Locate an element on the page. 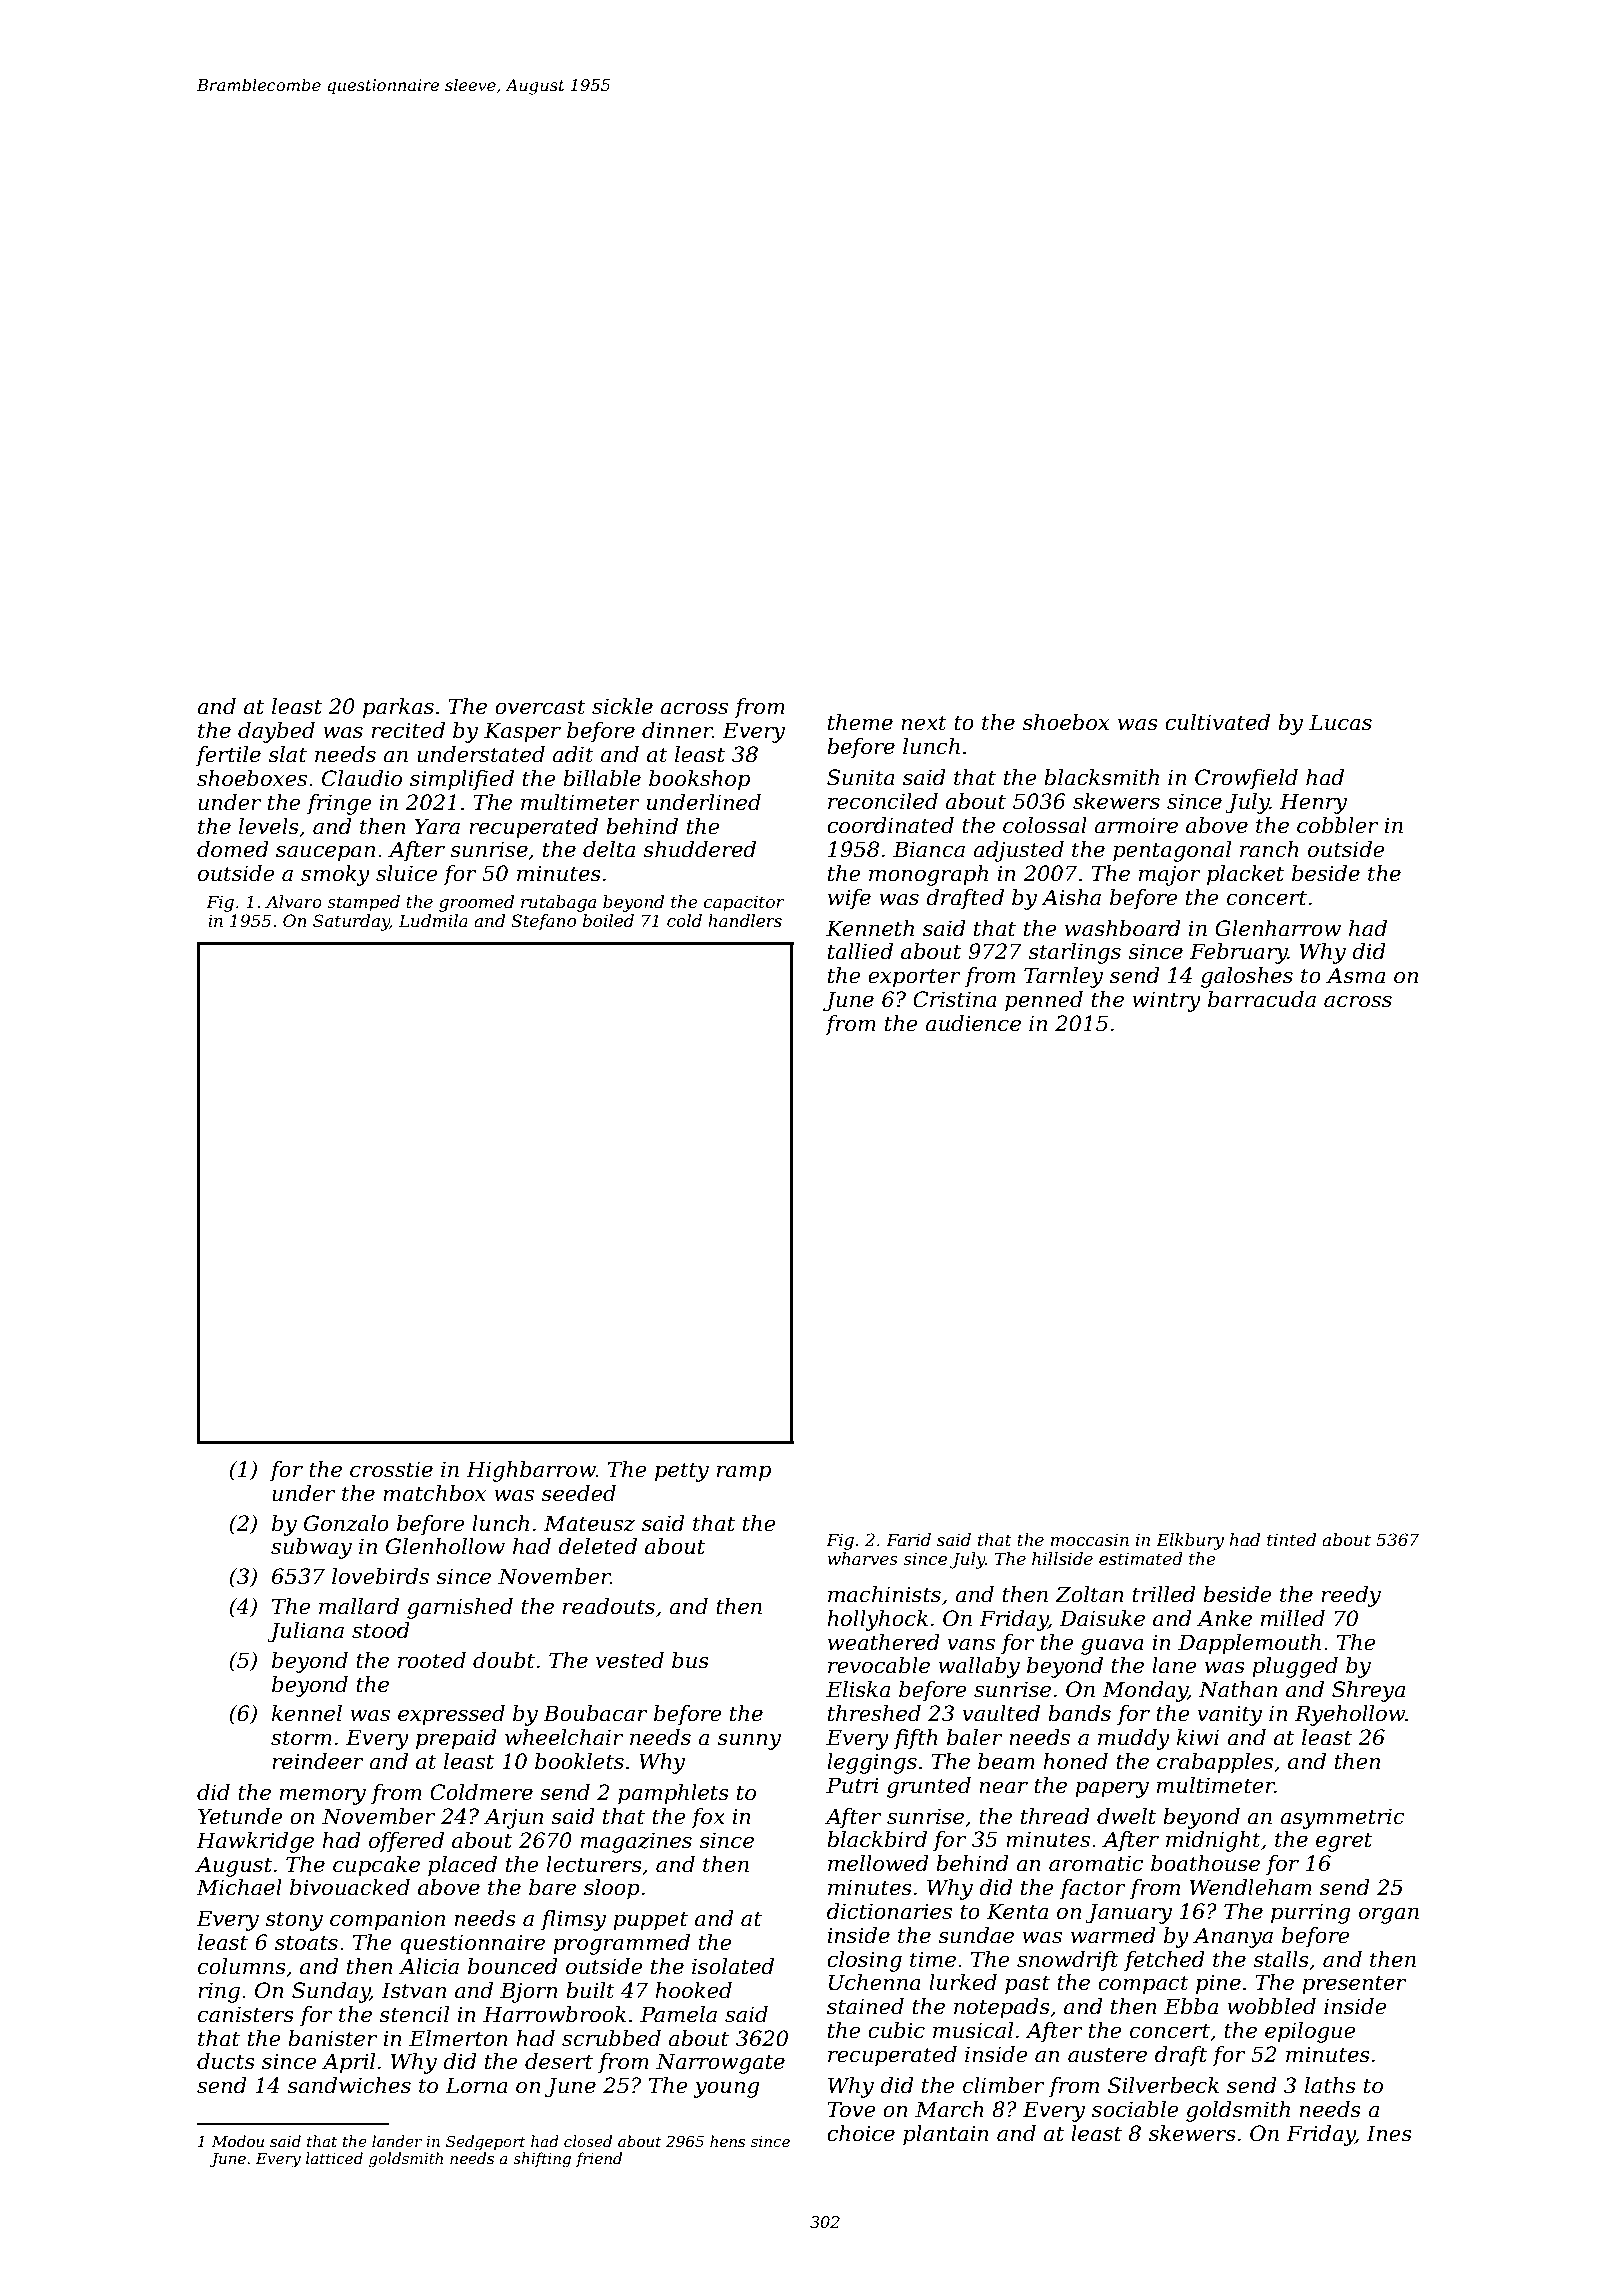 This page has height=2292, width=1620. Sunita is located at coordinates (861, 777).
